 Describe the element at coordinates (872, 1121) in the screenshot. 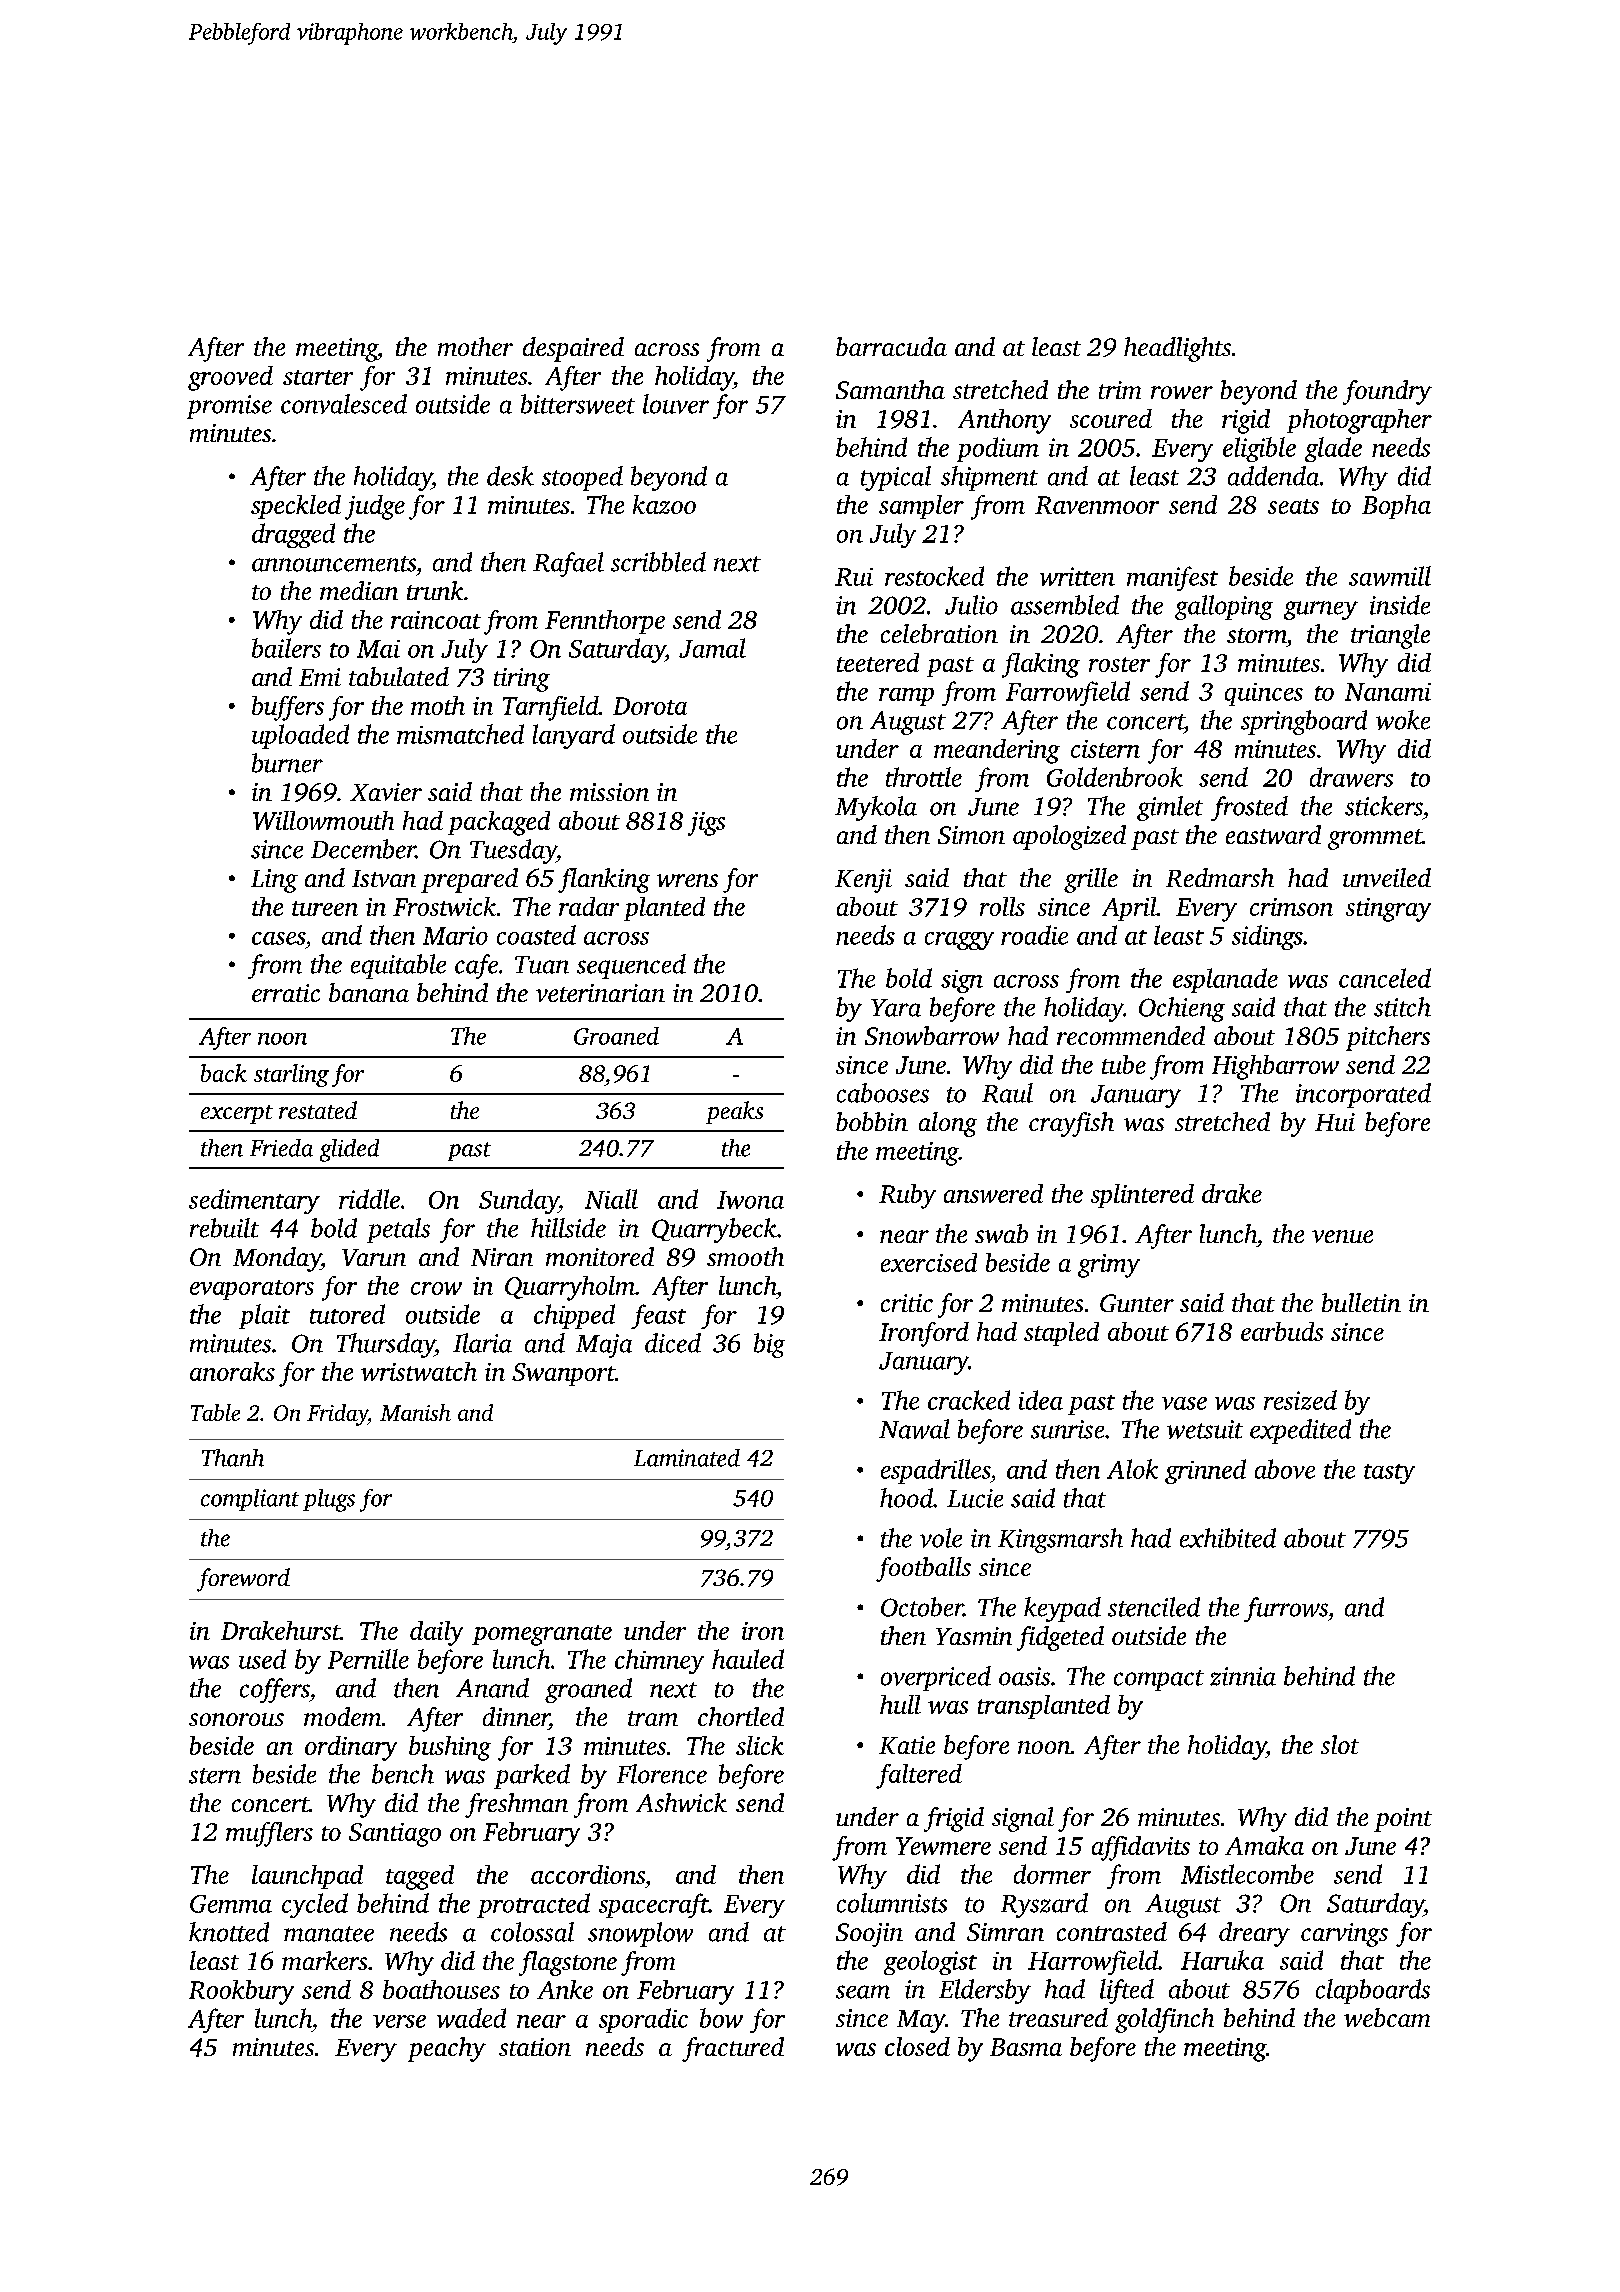

I see `bobbin` at that location.
